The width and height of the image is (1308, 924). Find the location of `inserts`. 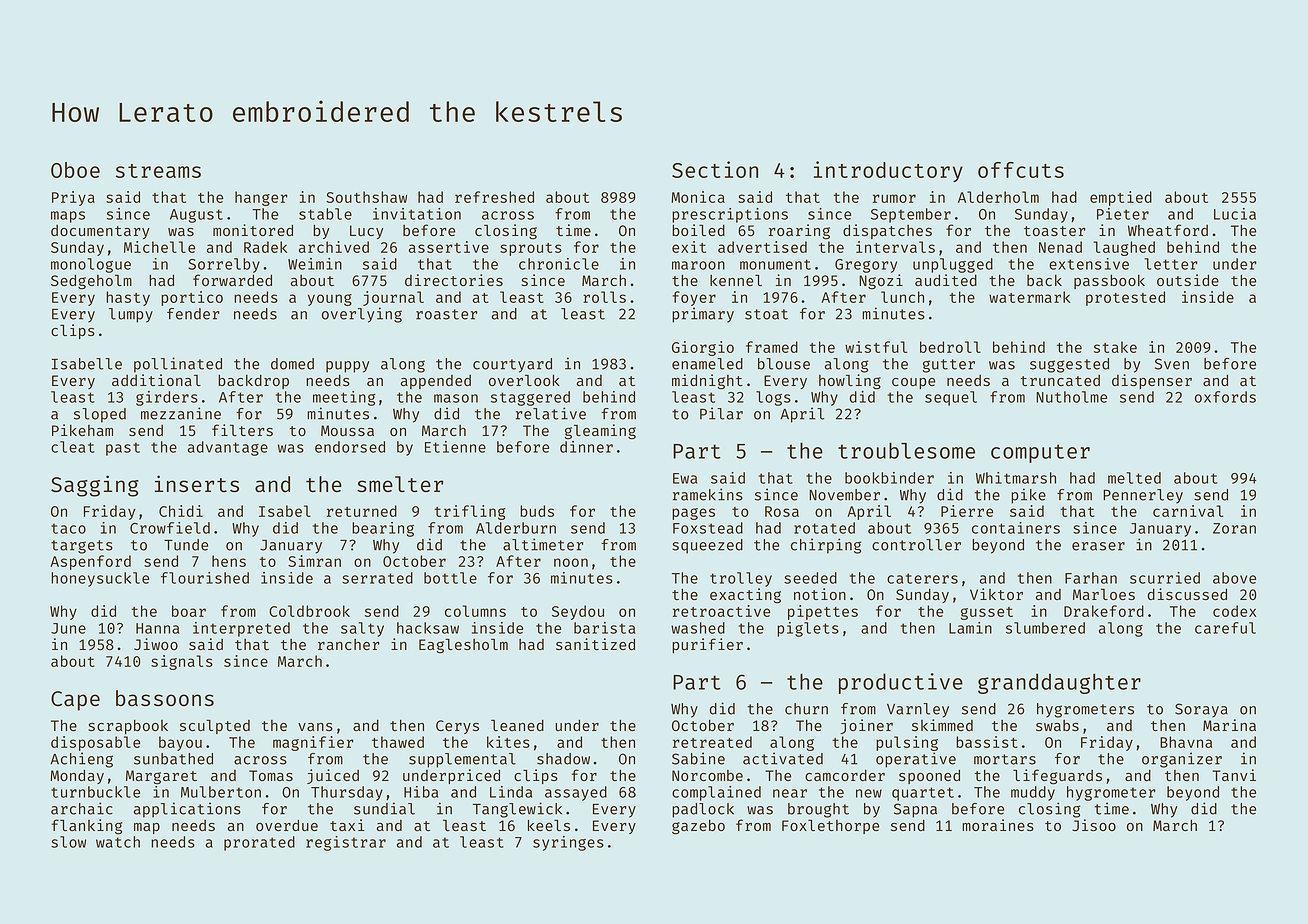

inserts is located at coordinates (197, 483).
